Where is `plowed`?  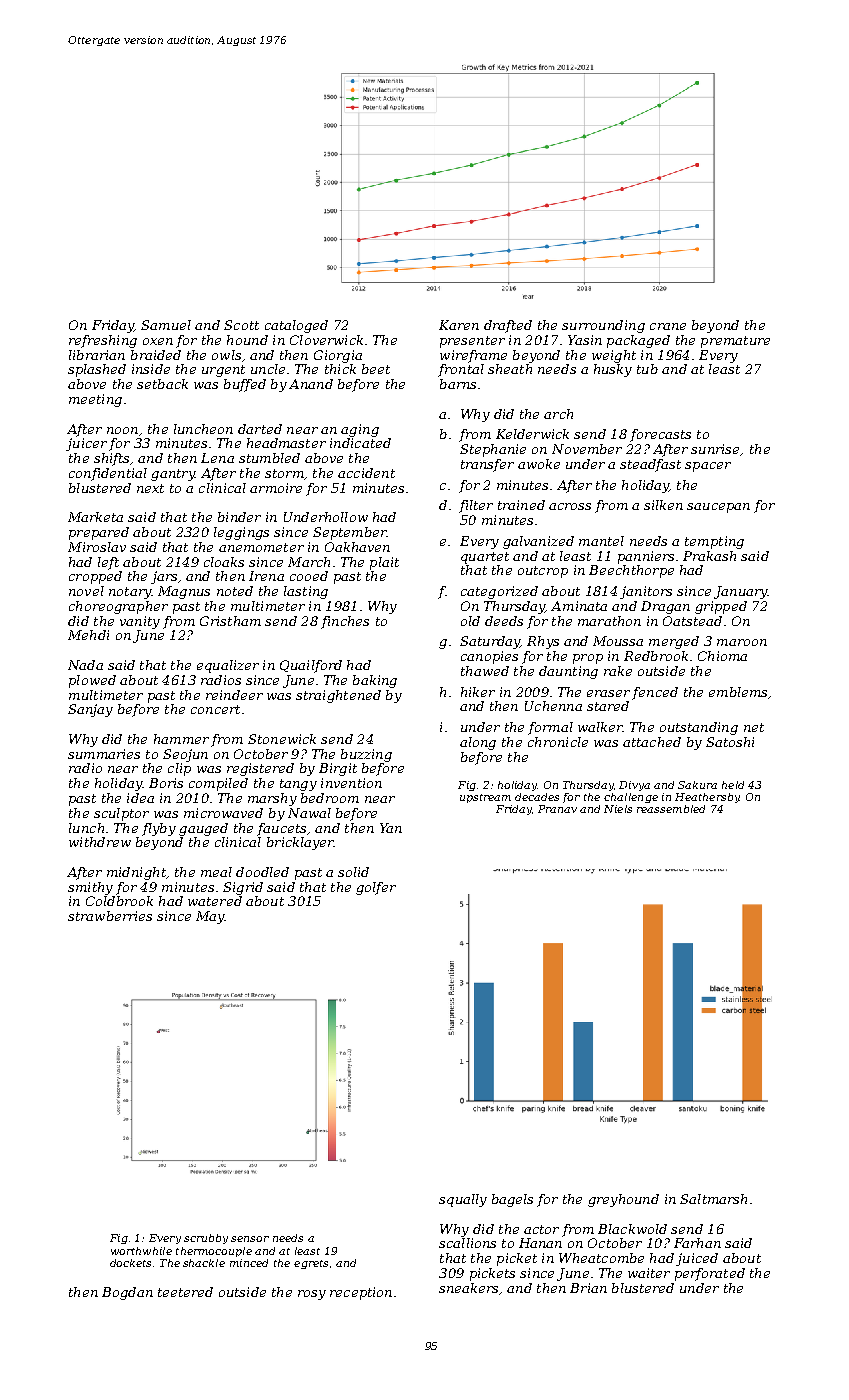
plowed is located at coordinates (92, 681).
